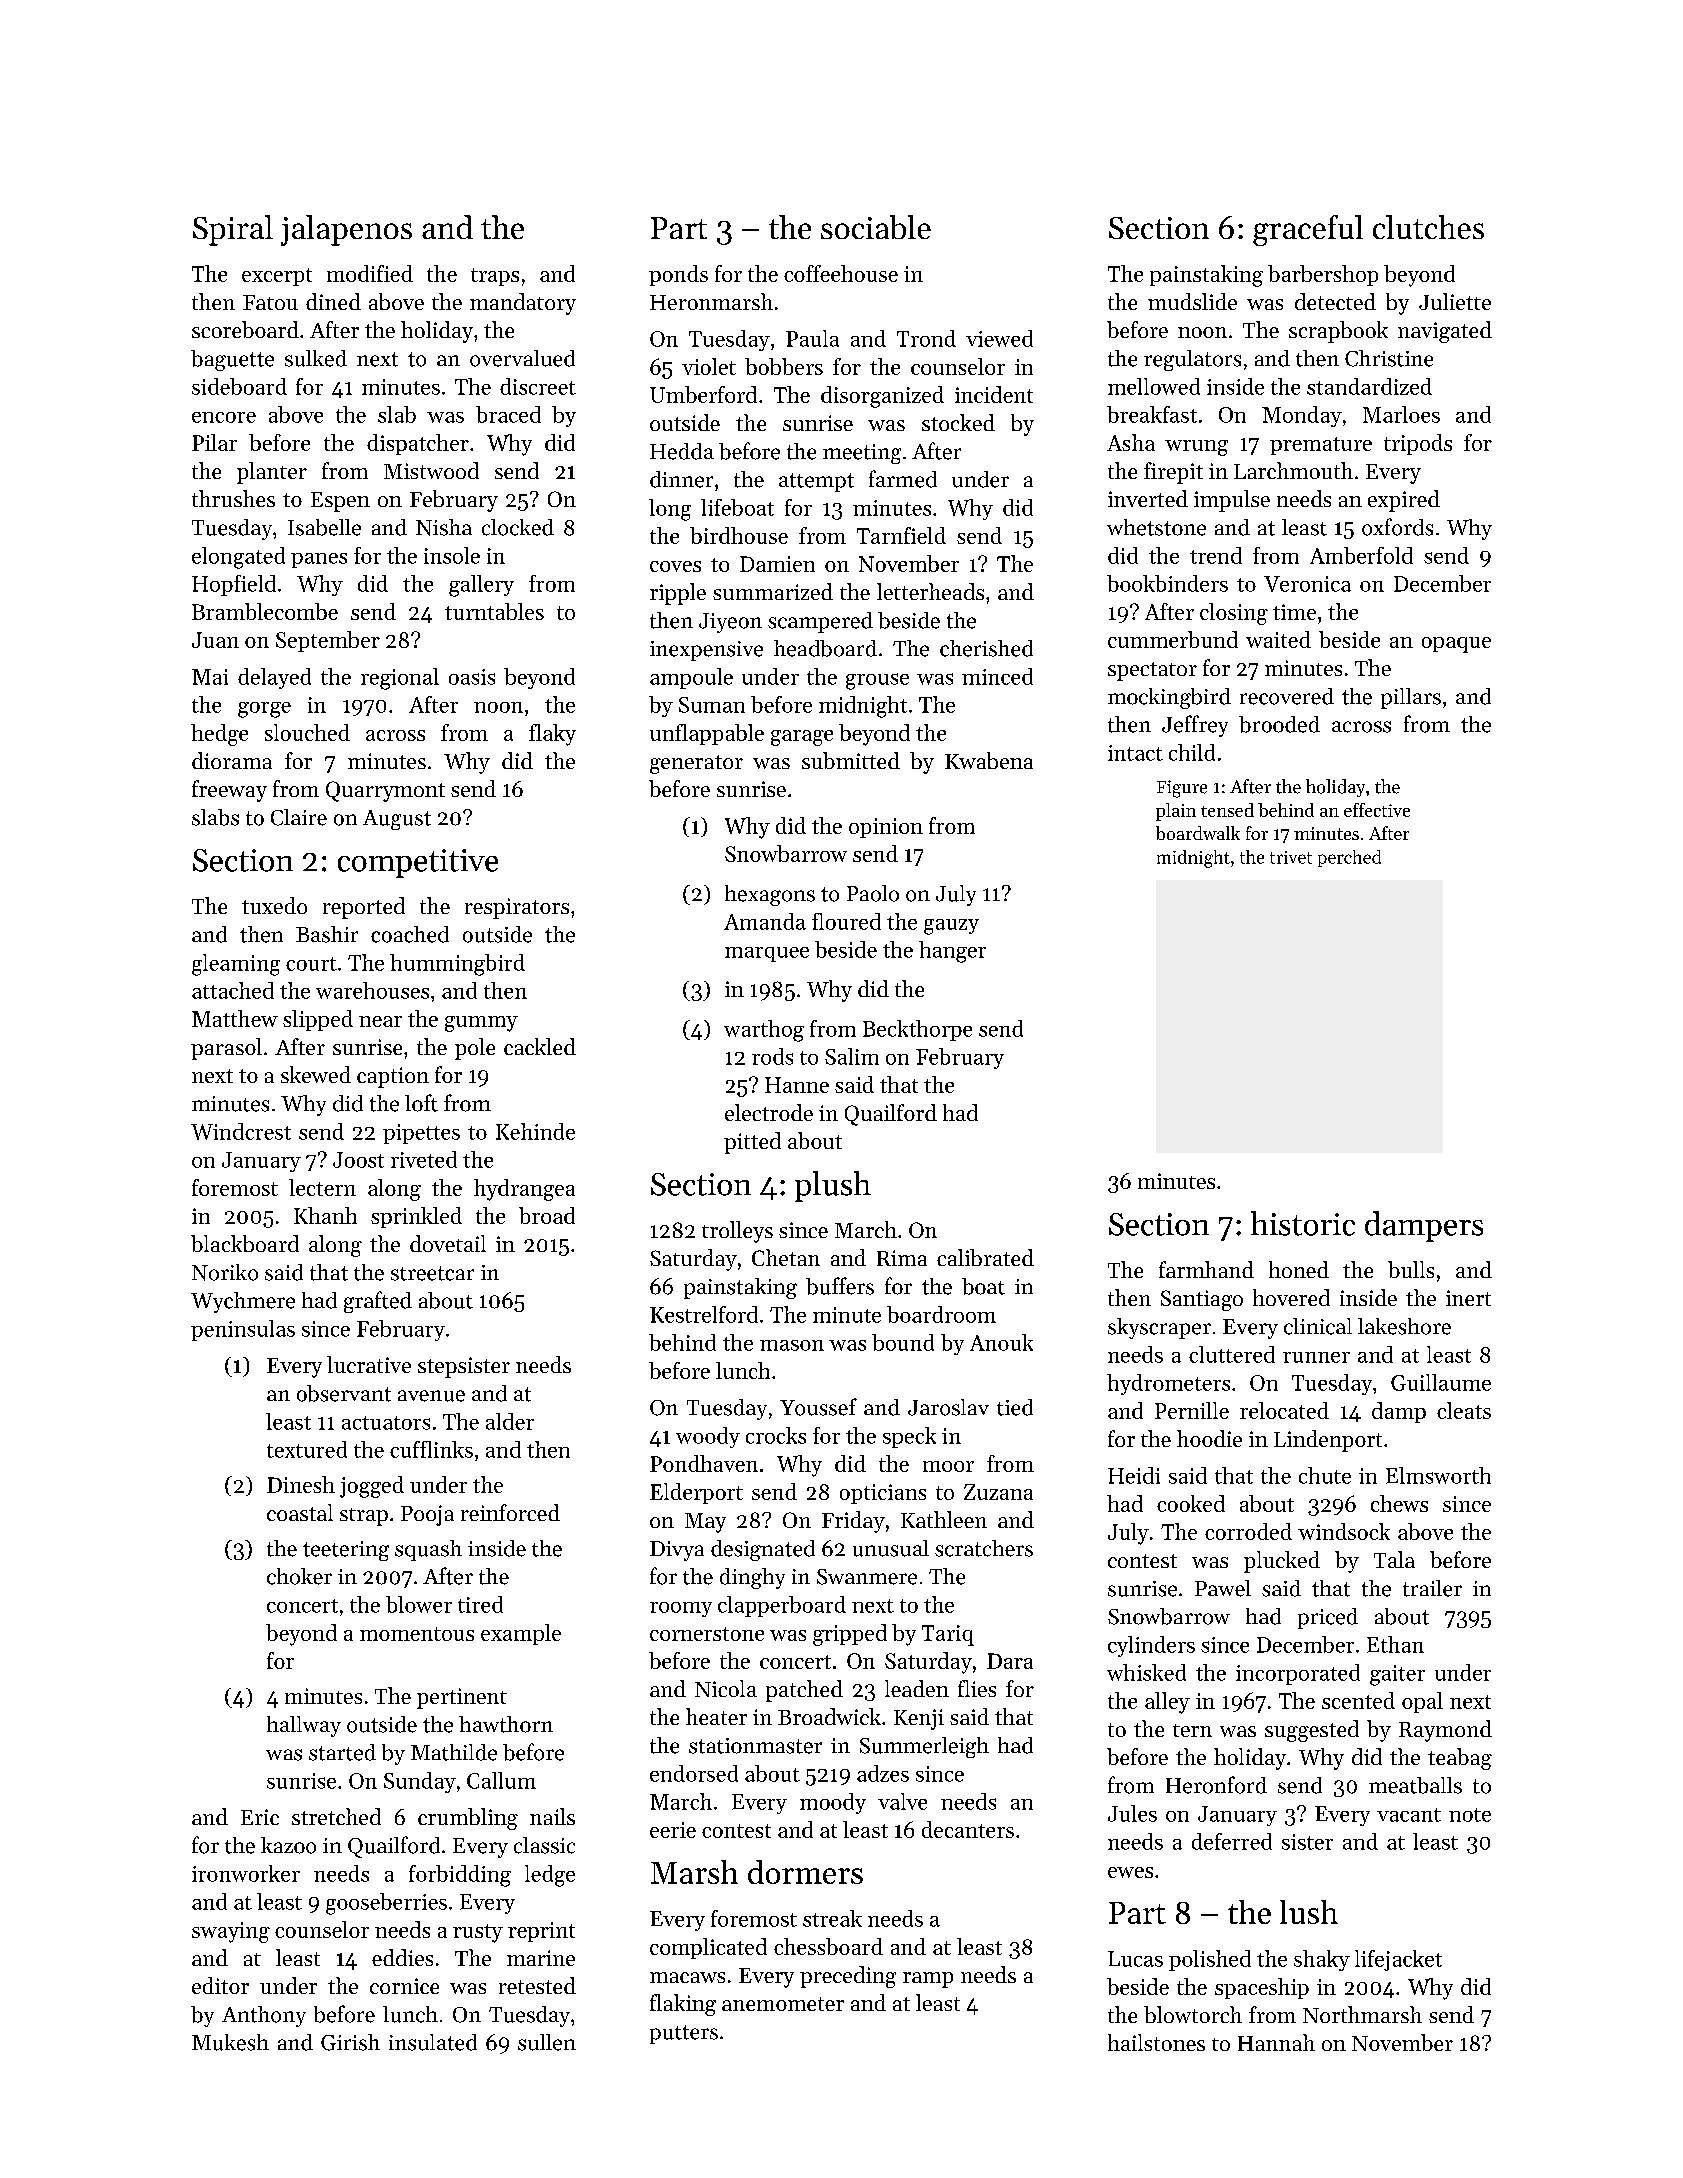  What do you see at coordinates (245, 1243) in the screenshot?
I see `blackboard` at bounding box center [245, 1243].
